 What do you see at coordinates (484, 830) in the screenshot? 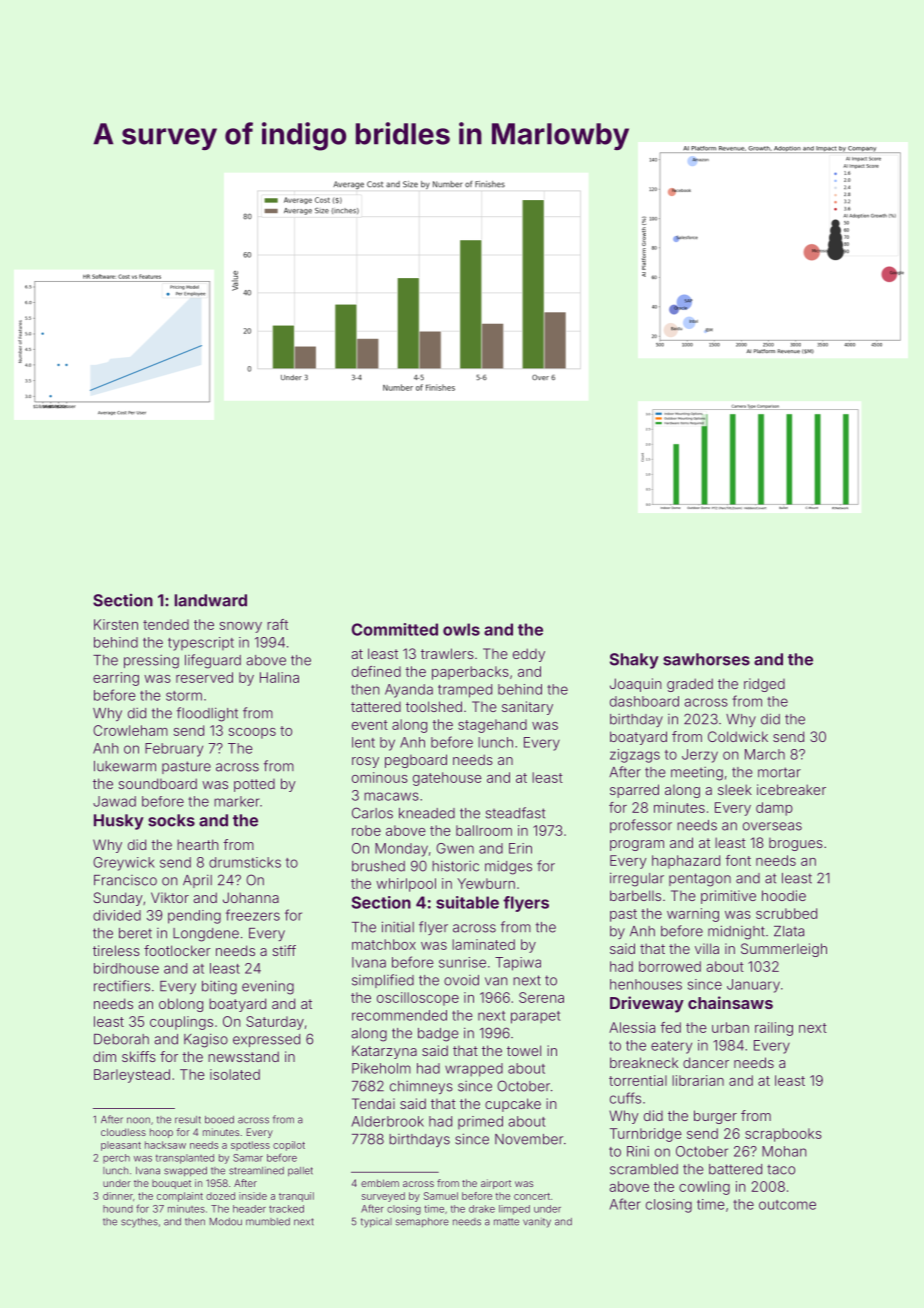
I see `ballroom` at bounding box center [484, 830].
